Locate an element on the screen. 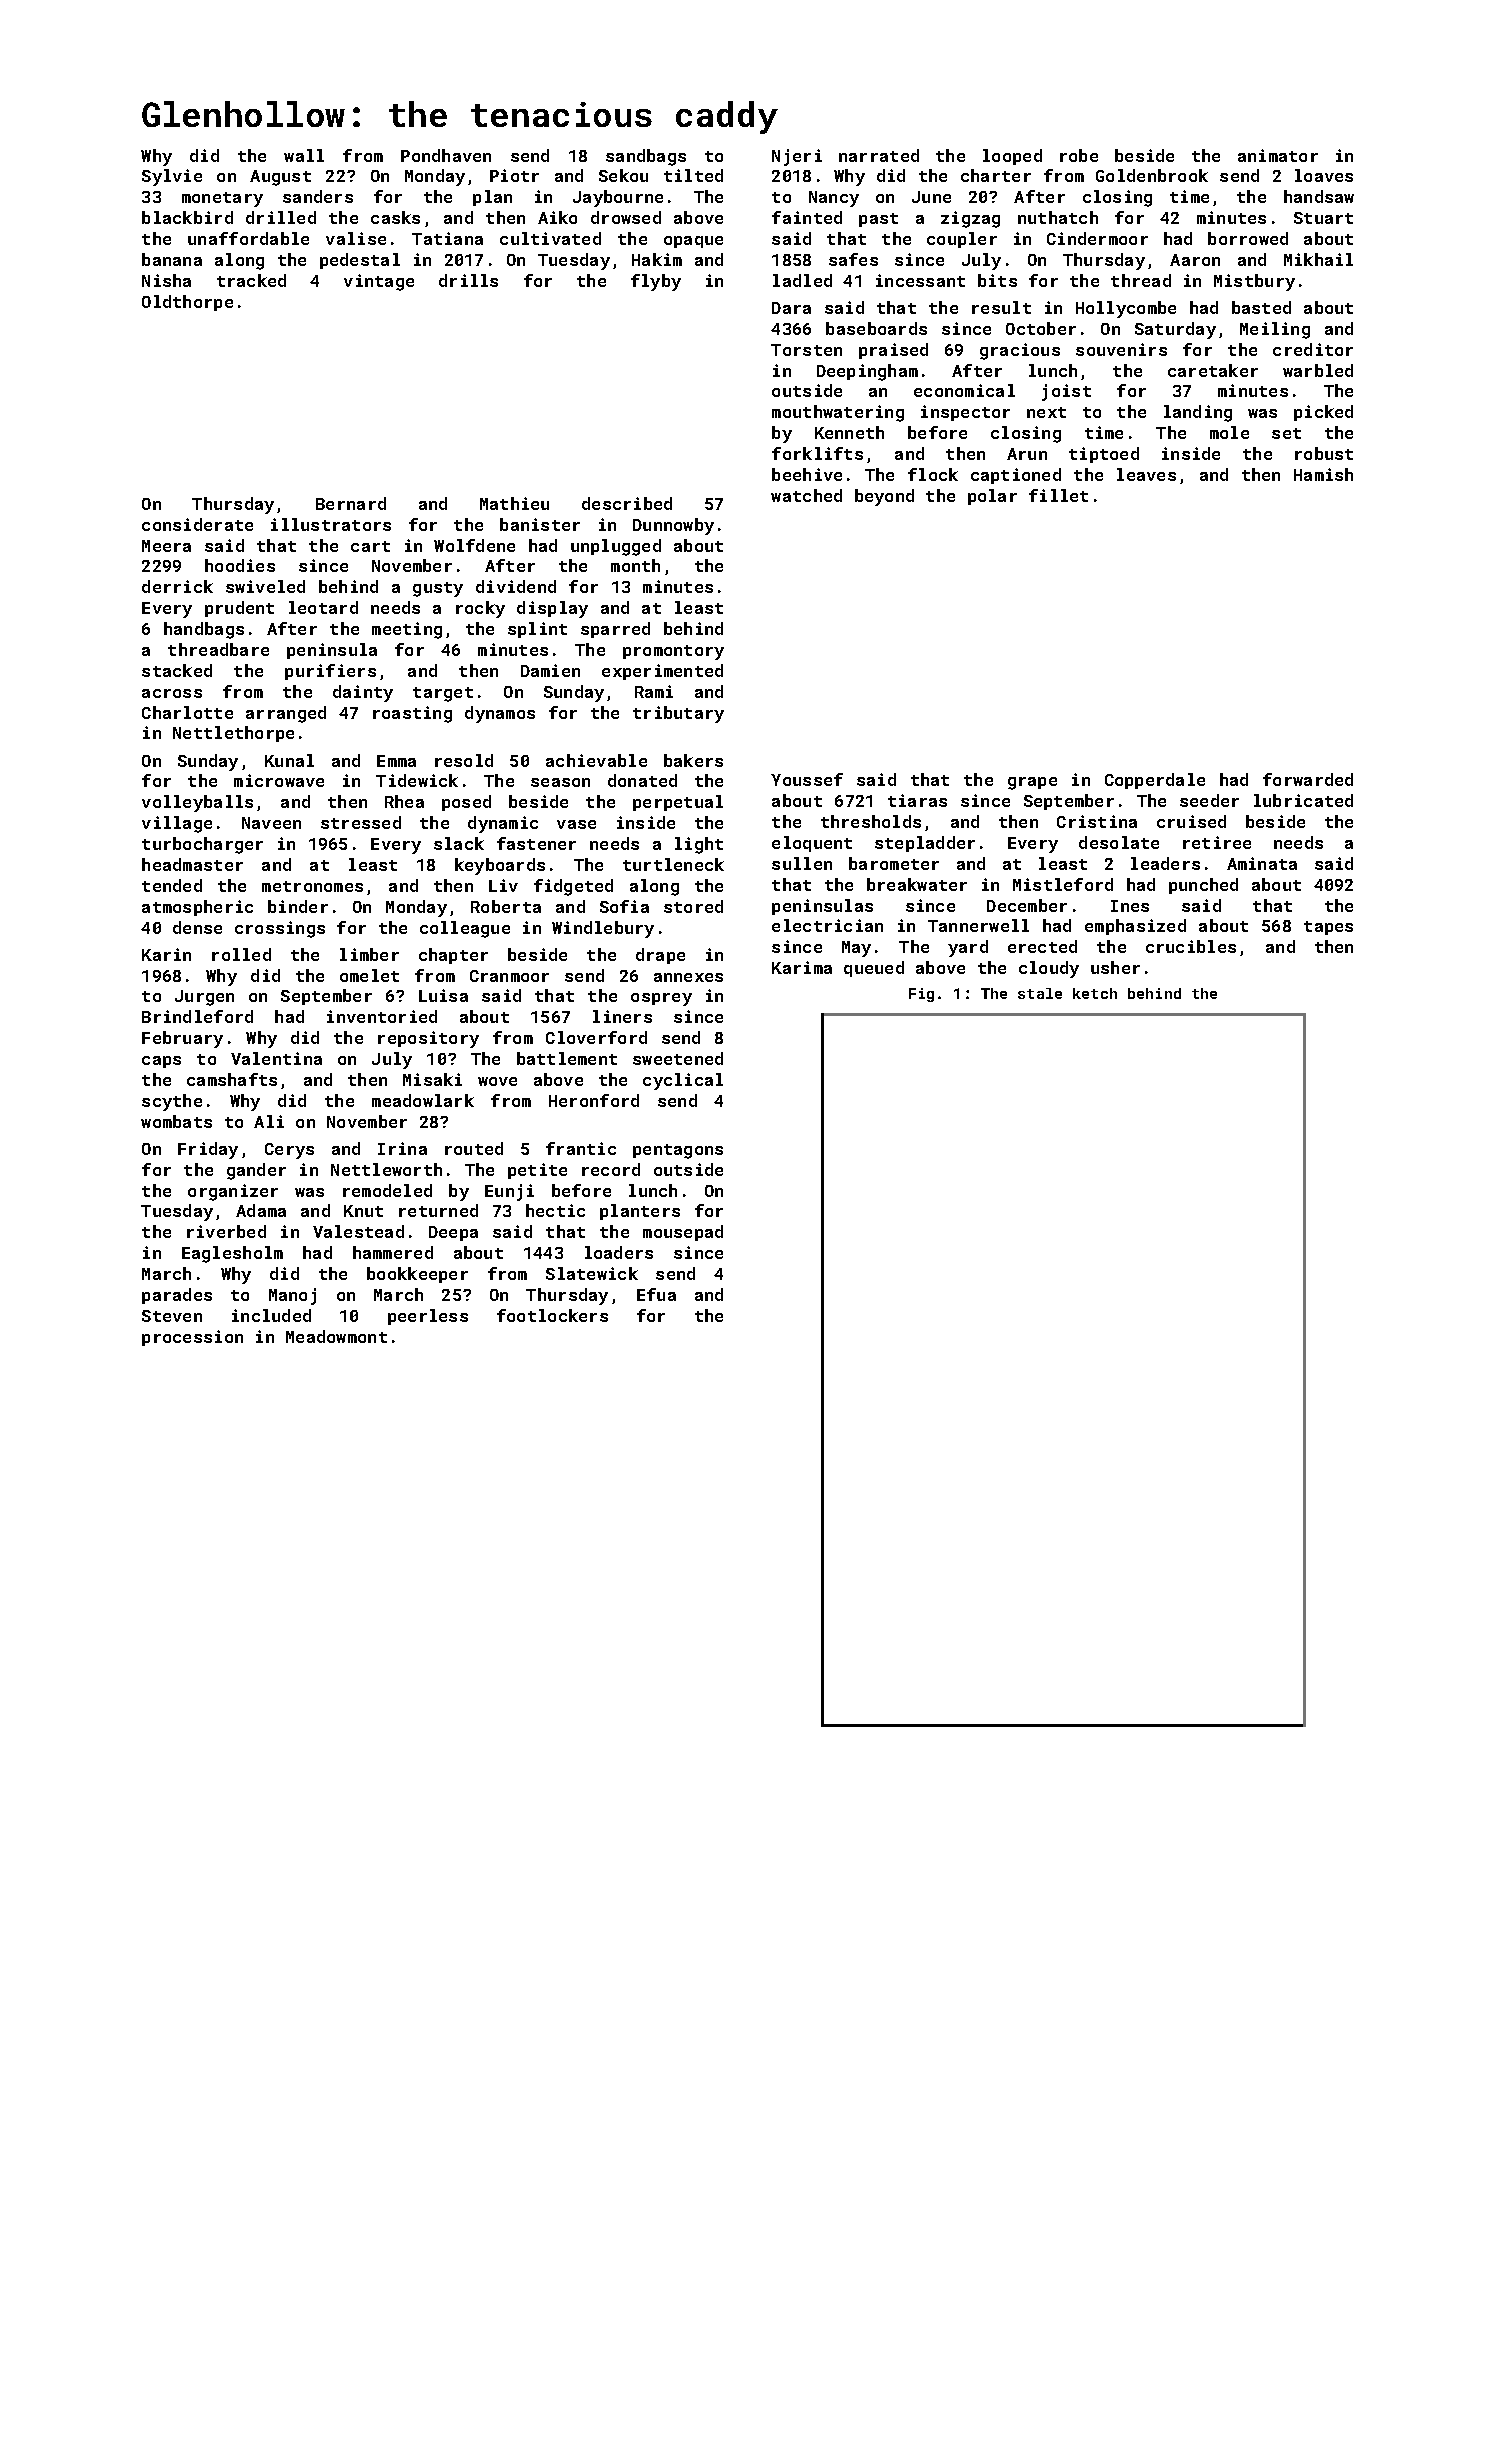 Image resolution: width=1496 pixels, height=2464 pixels. Meadowmont is located at coordinates (336, 1336).
